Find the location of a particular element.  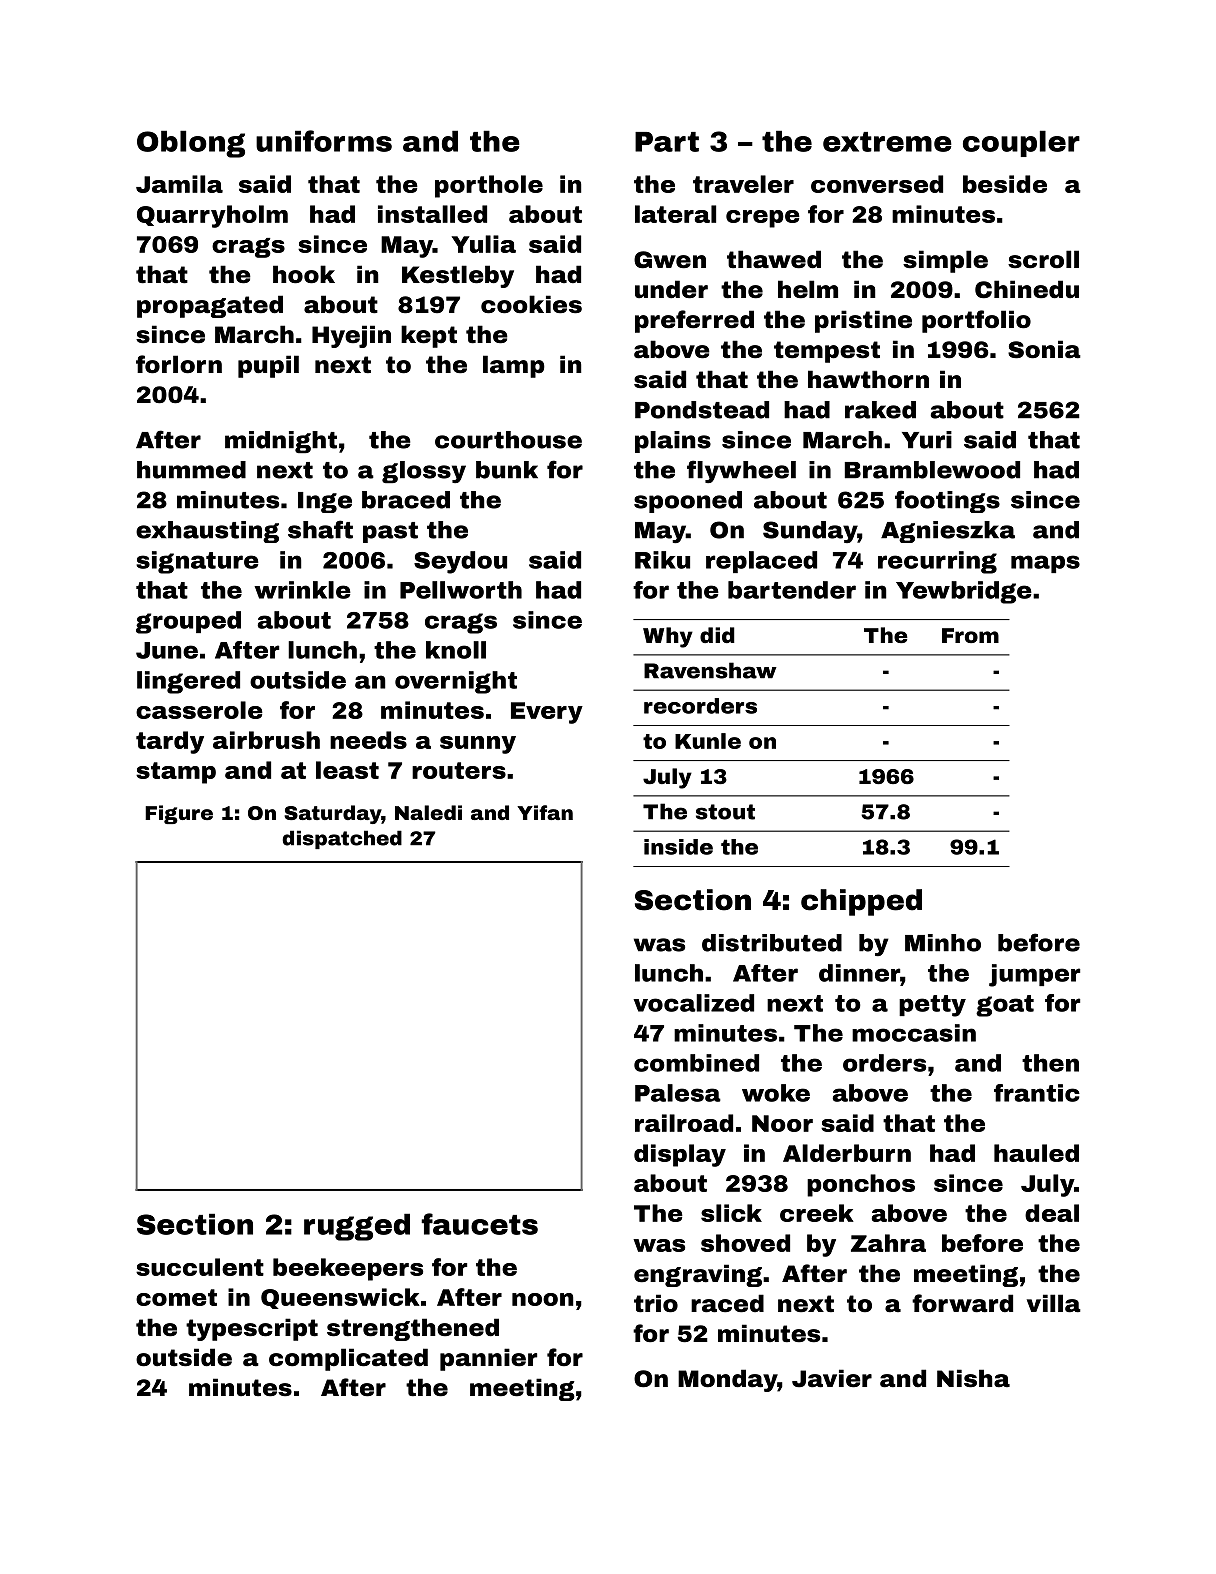

coupler is located at coordinates (1021, 143).
